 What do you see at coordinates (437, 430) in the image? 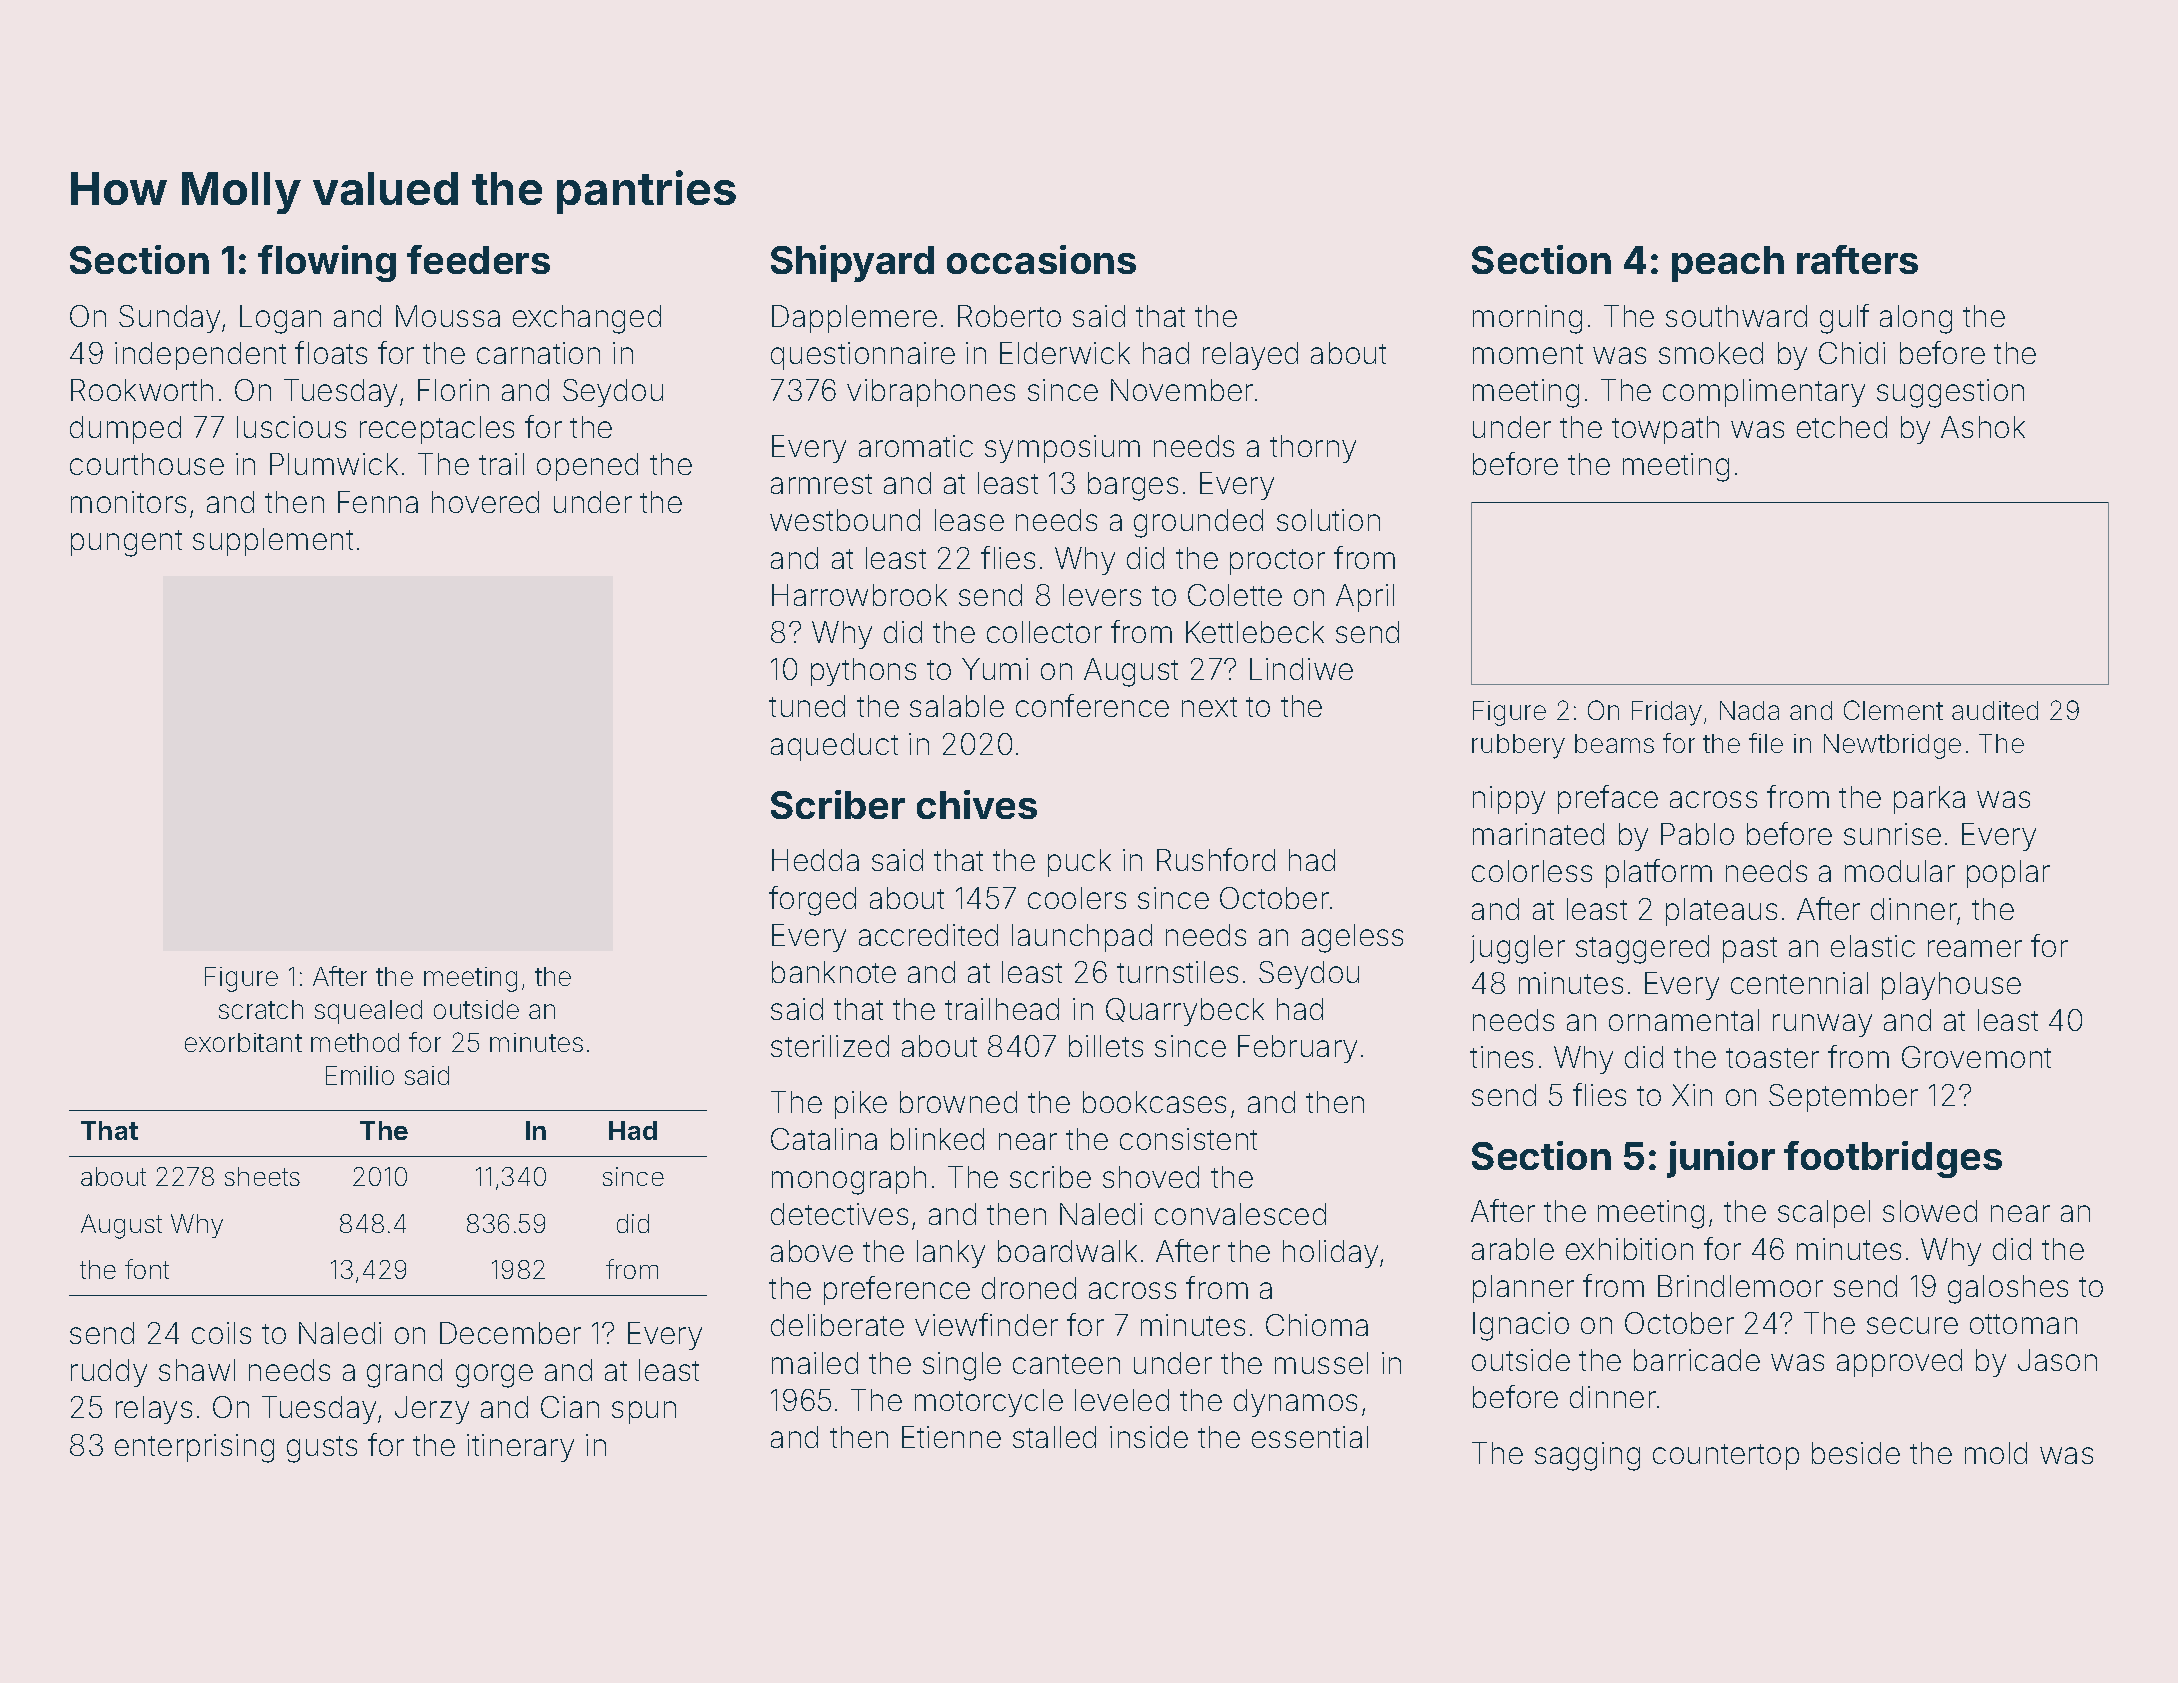
I see `receptacles` at bounding box center [437, 430].
